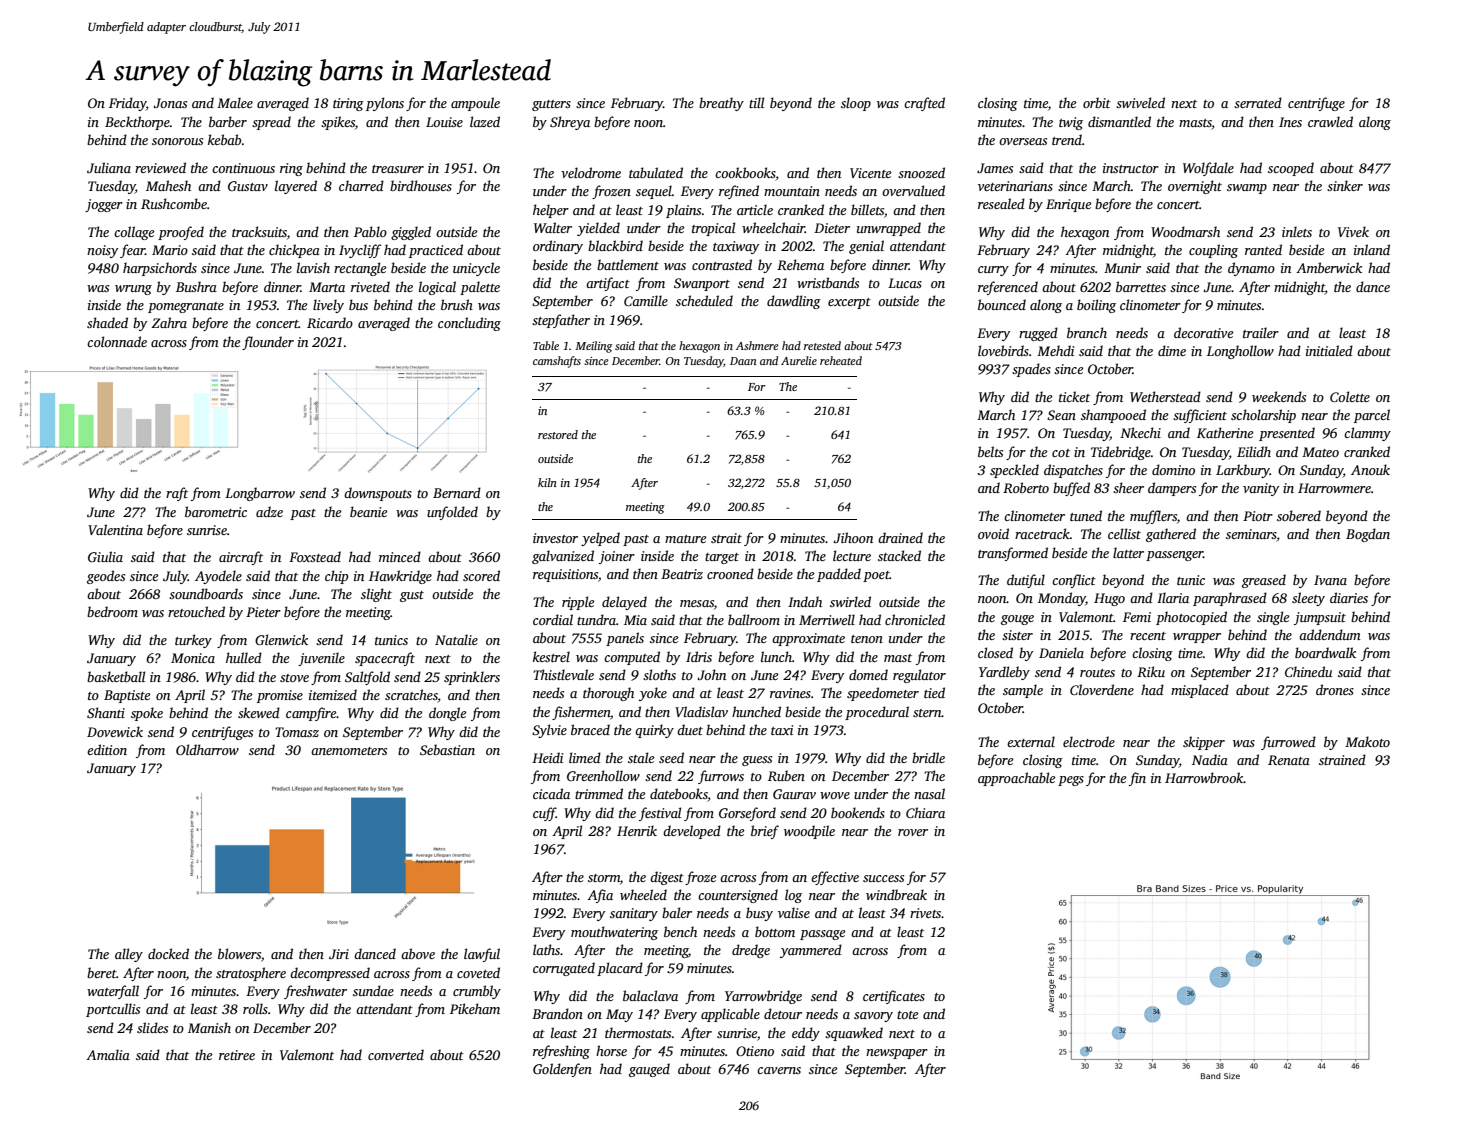 The width and height of the screenshot is (1478, 1142). Describe the element at coordinates (1349, 597) in the screenshot. I see `diaries` at that location.
